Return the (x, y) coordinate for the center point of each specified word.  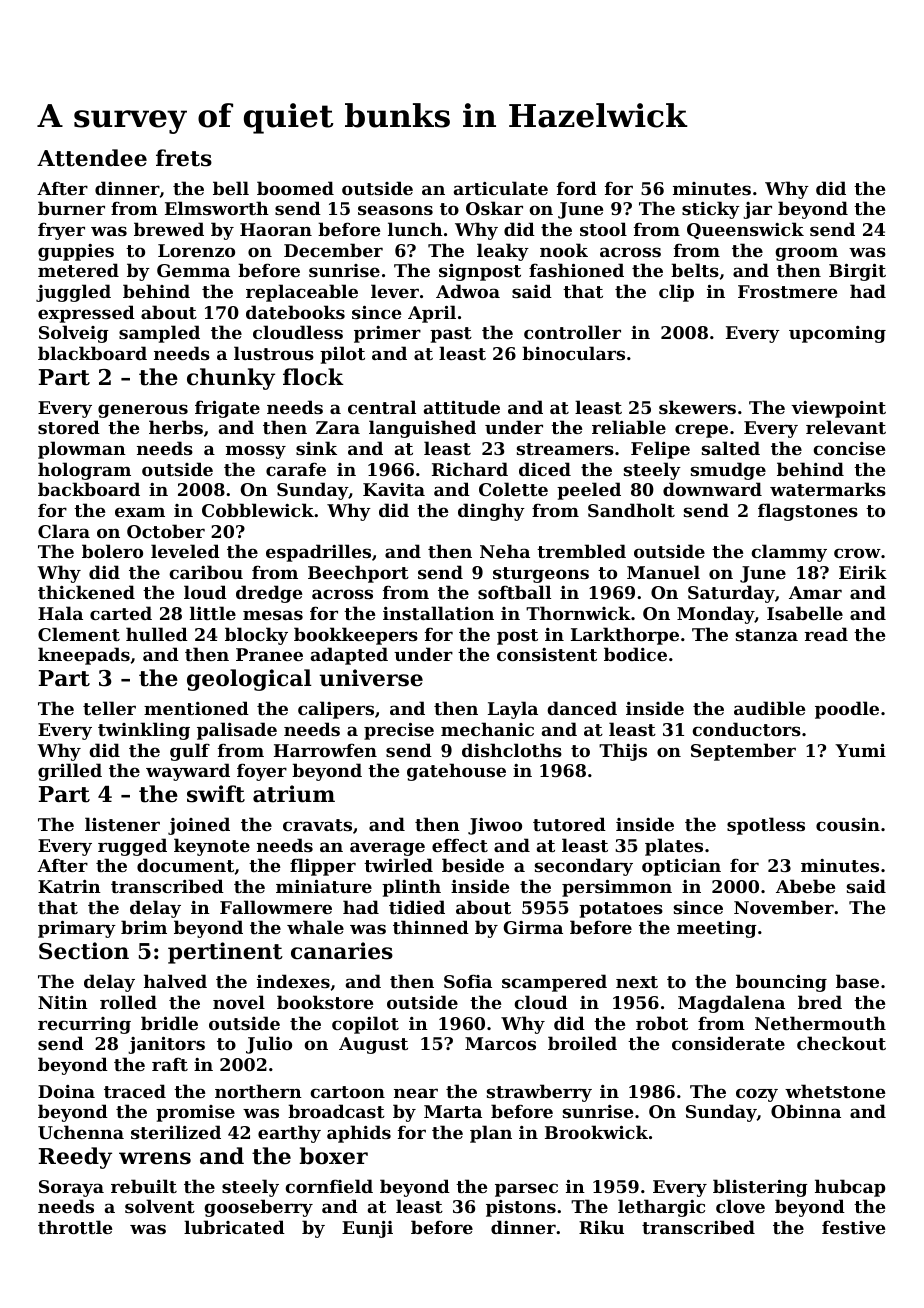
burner (71, 208)
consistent (547, 654)
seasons (395, 210)
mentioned (196, 708)
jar (757, 210)
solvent (160, 1206)
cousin (848, 824)
